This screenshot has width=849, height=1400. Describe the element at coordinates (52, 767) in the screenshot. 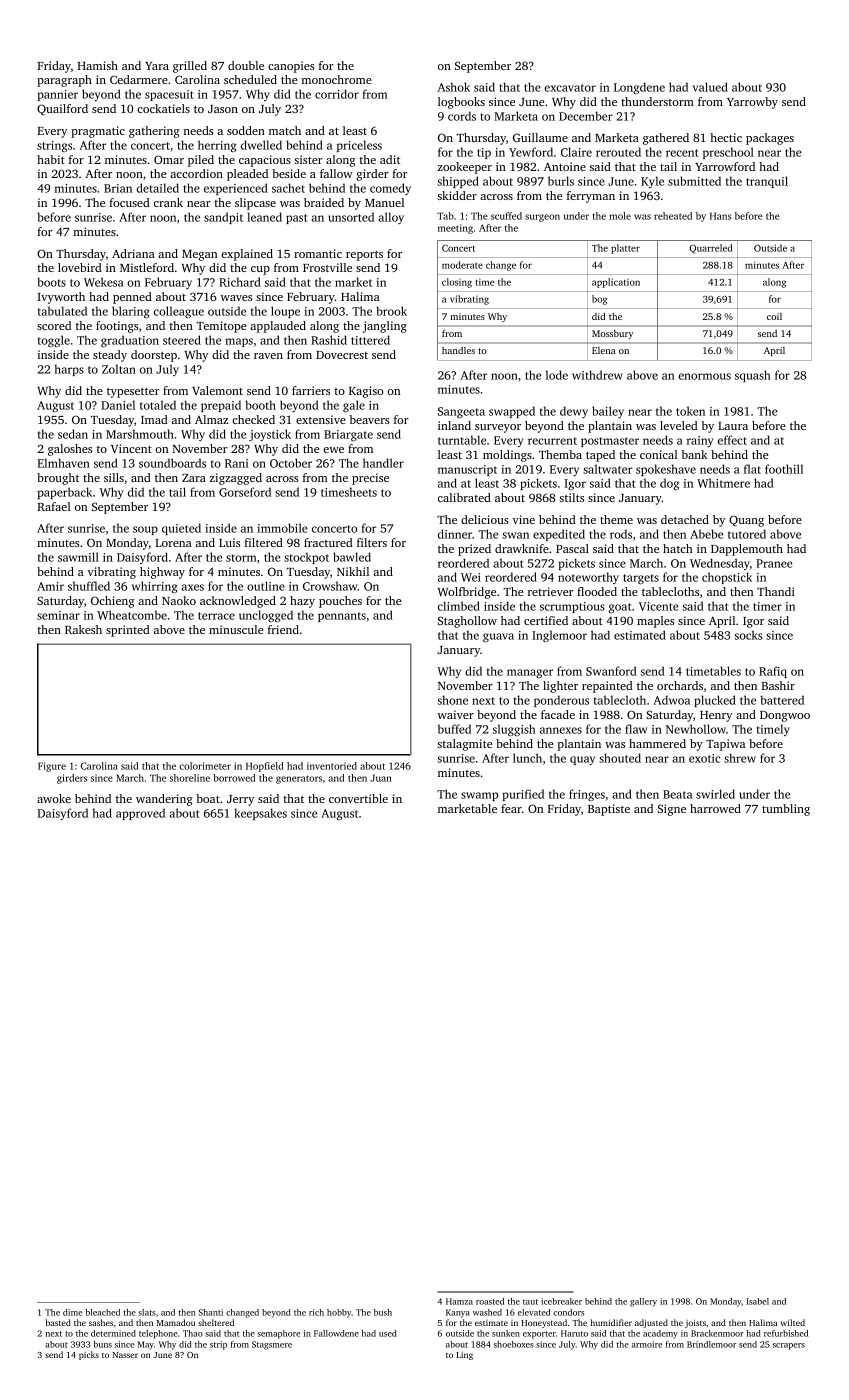

I see `Figure` at that location.
